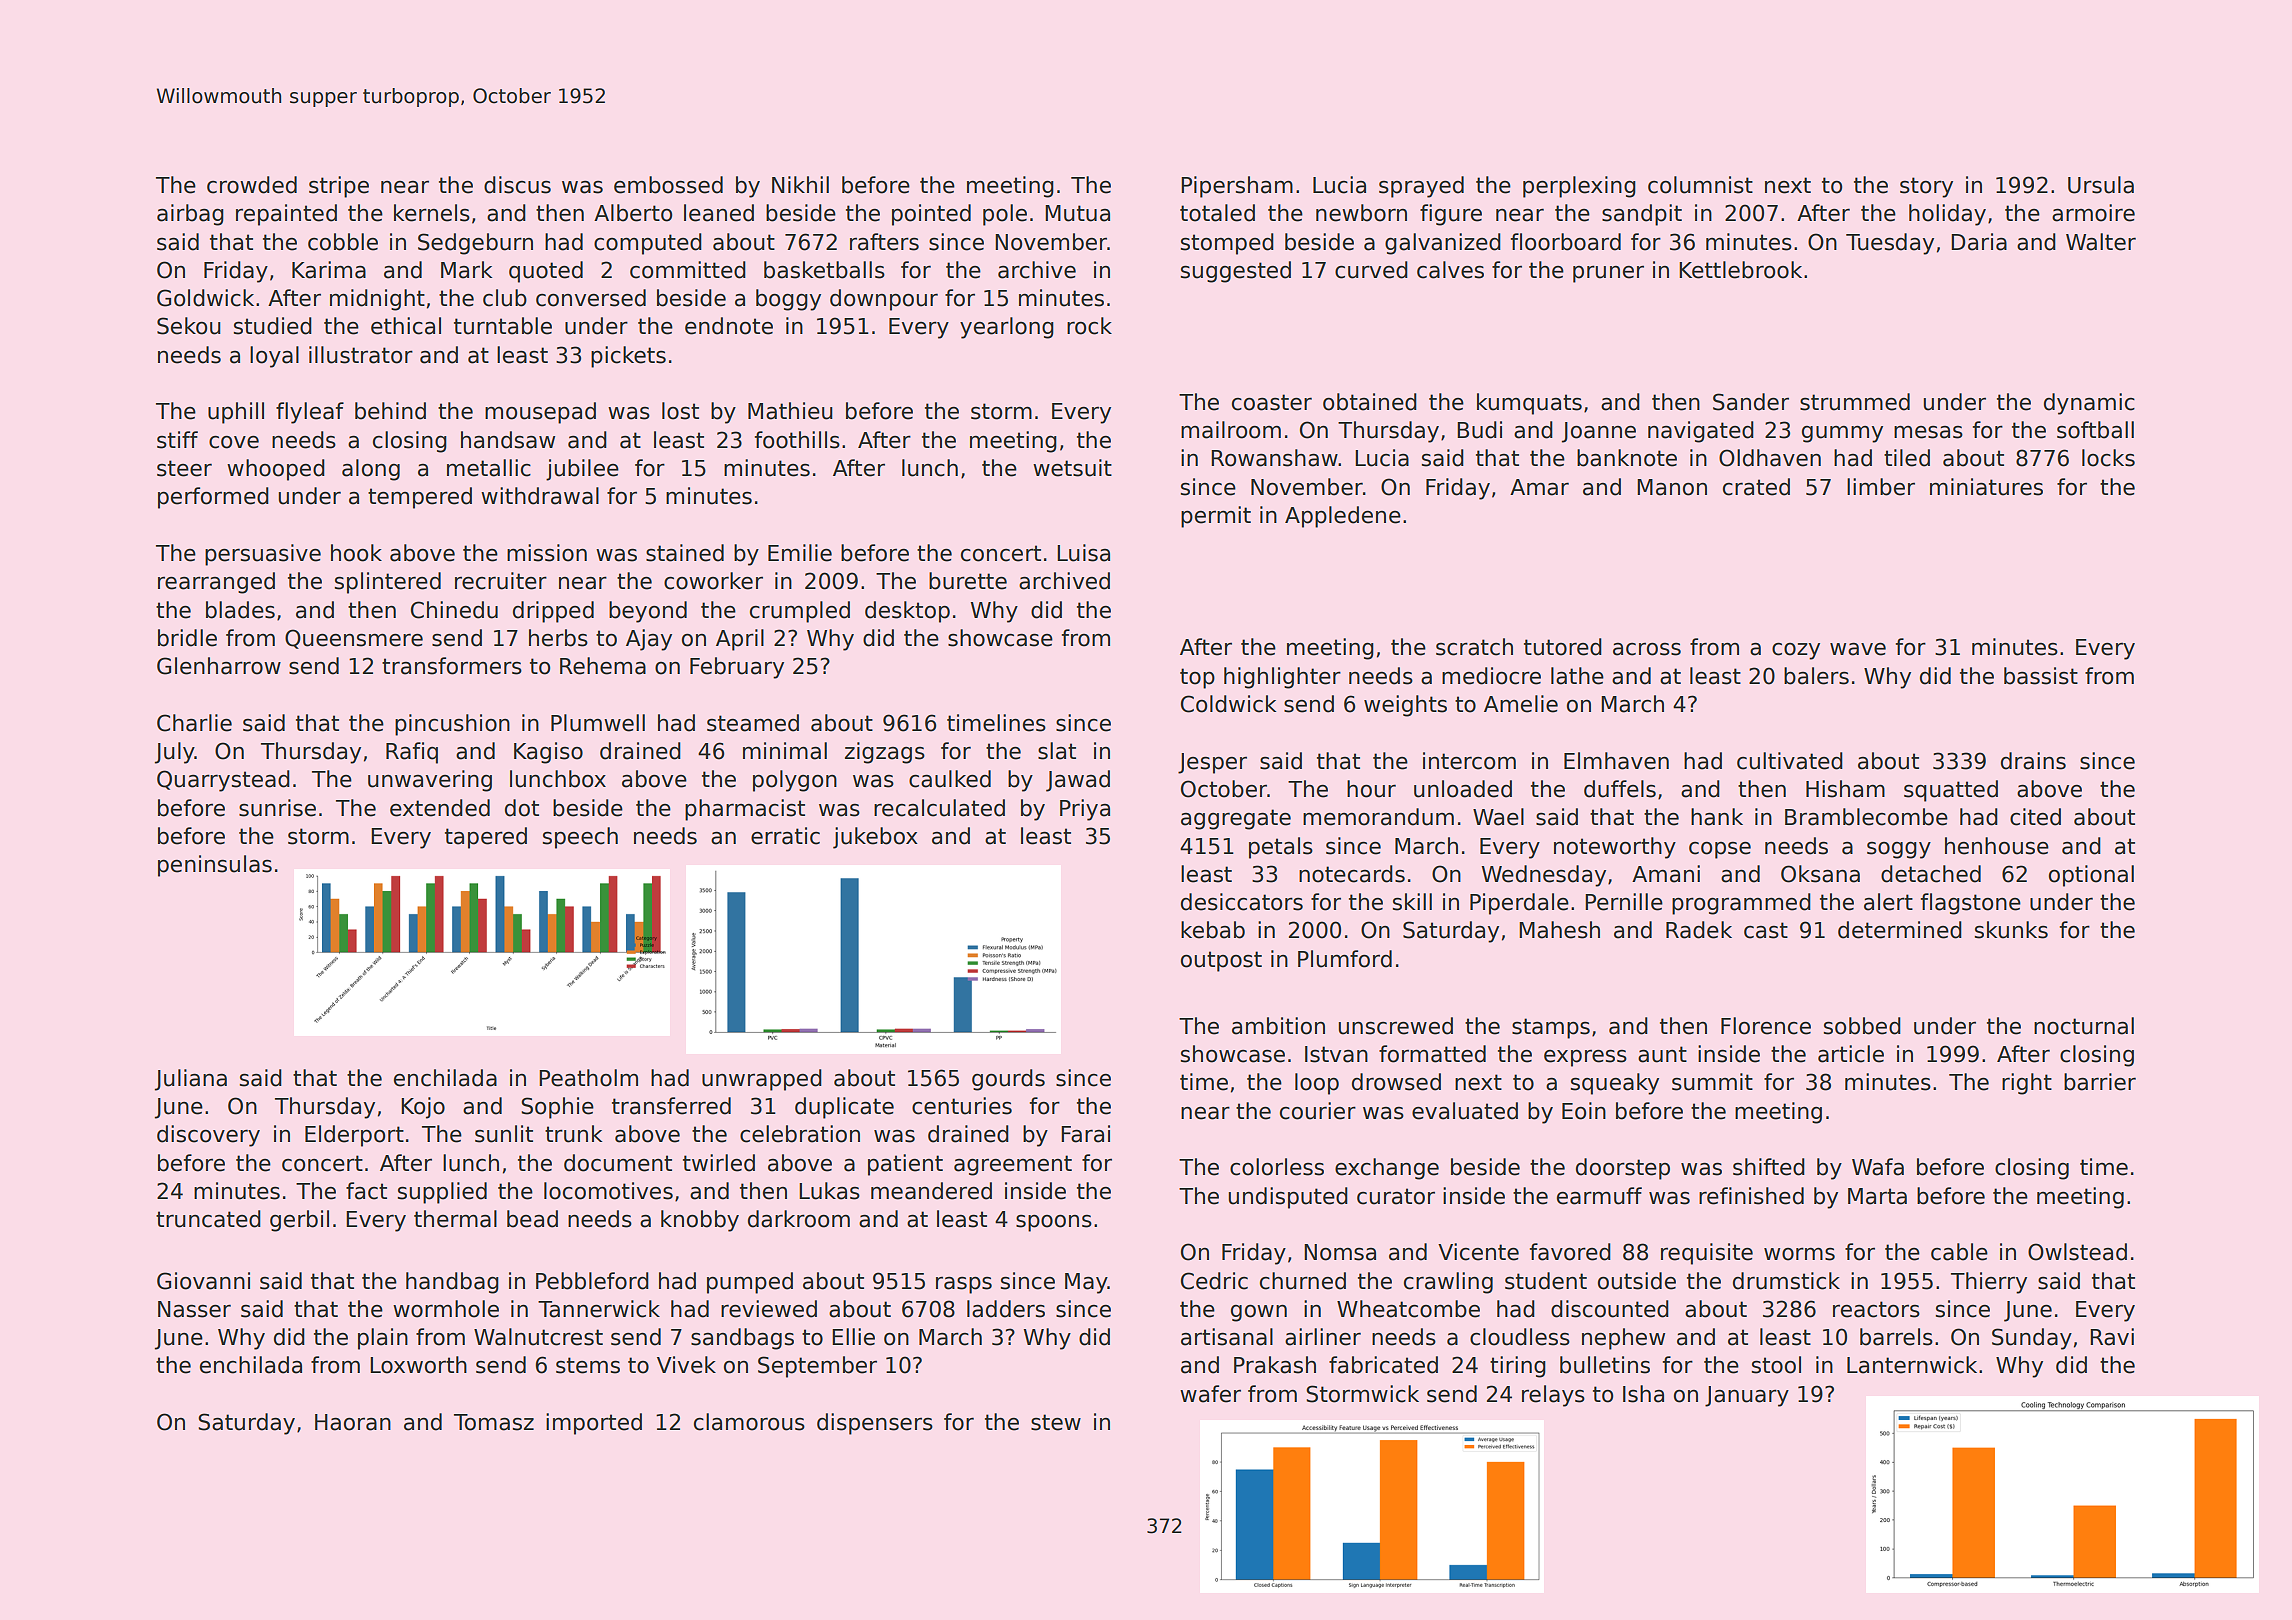  I want to click on computed, so click(648, 244).
